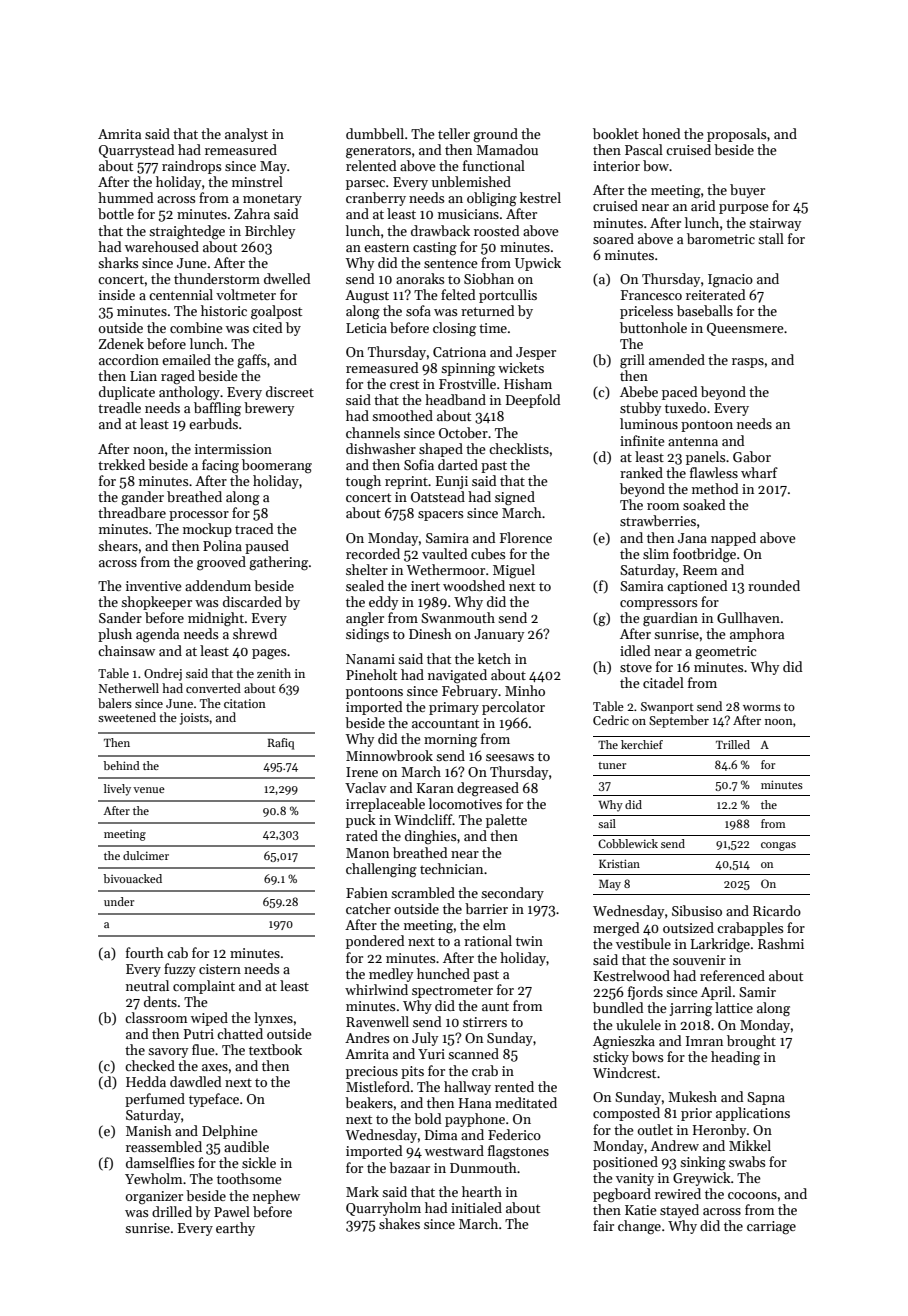  Describe the element at coordinates (538, 264) in the image. I see `Upwick` at that location.
